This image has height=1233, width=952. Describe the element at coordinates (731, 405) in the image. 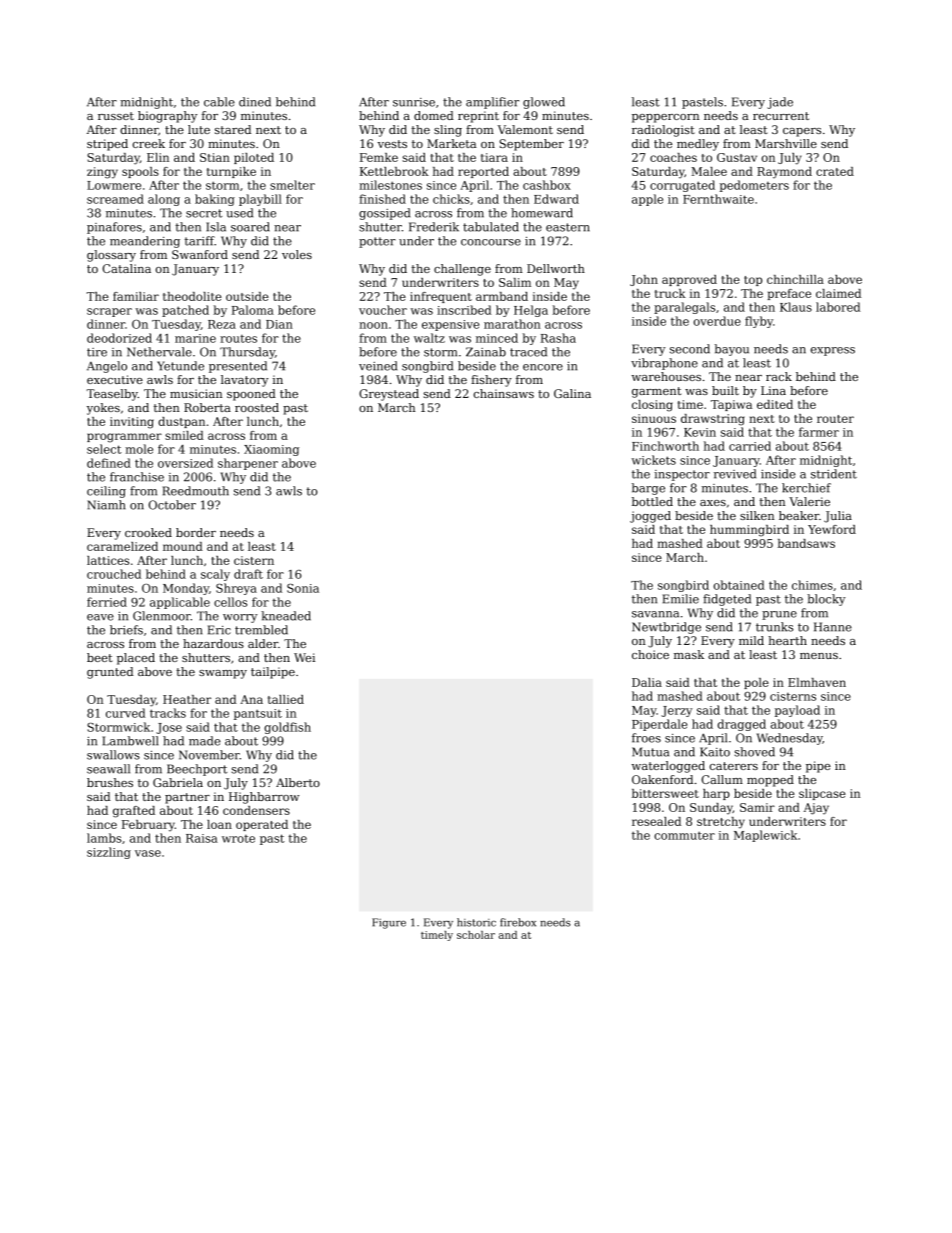

I see `Tapiwa` at that location.
